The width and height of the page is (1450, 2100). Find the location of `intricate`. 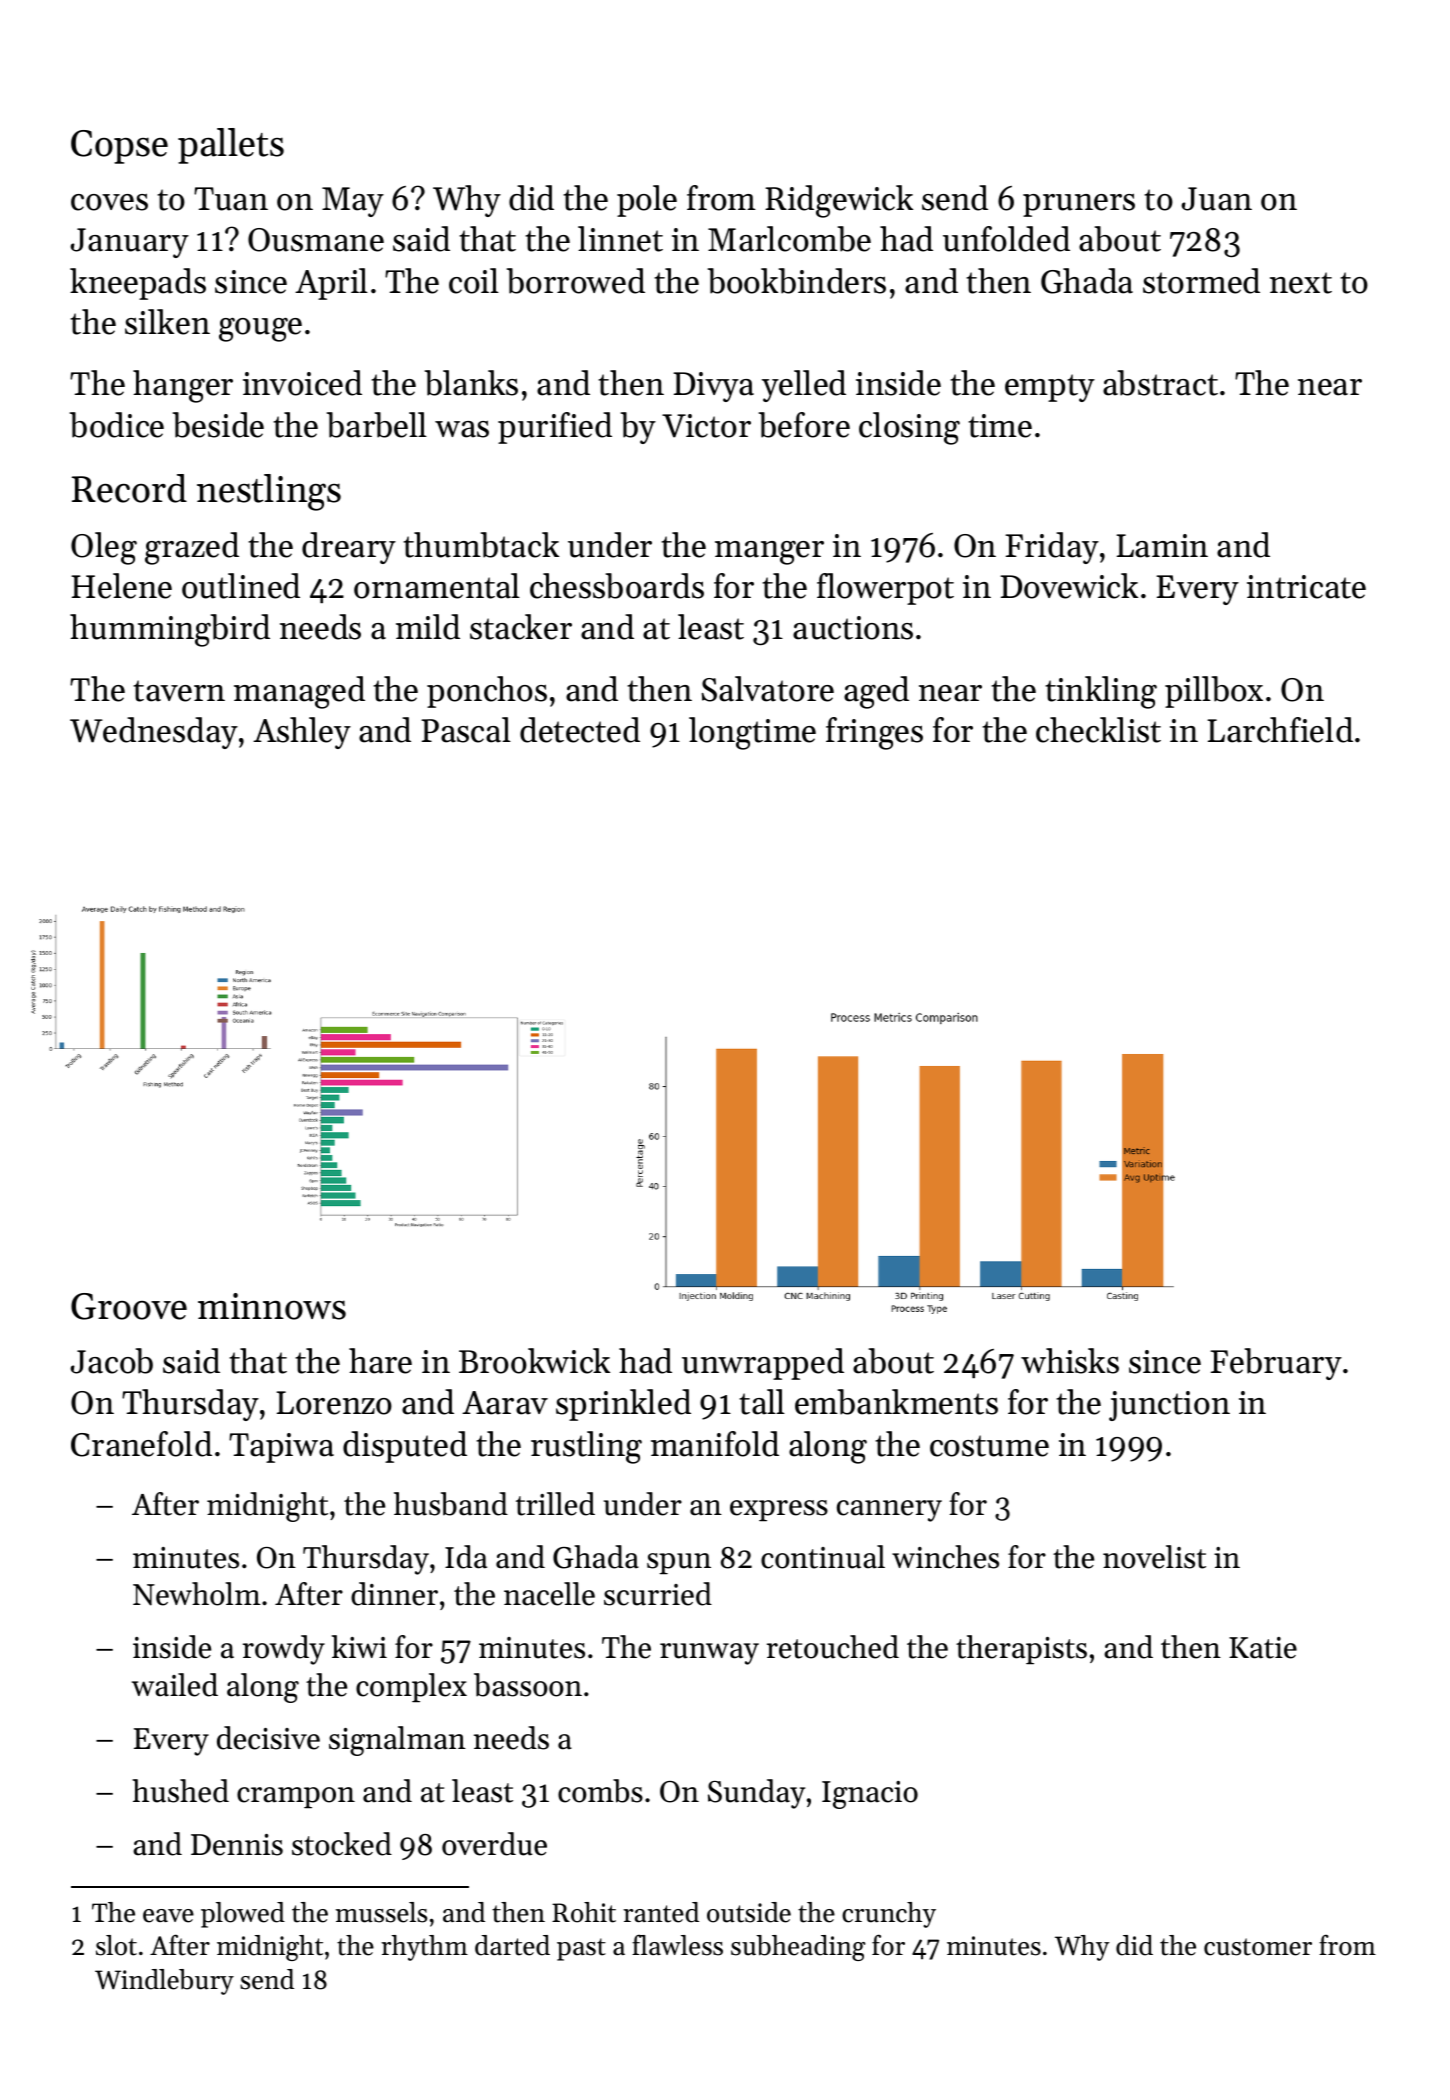

intricate is located at coordinates (1306, 587).
